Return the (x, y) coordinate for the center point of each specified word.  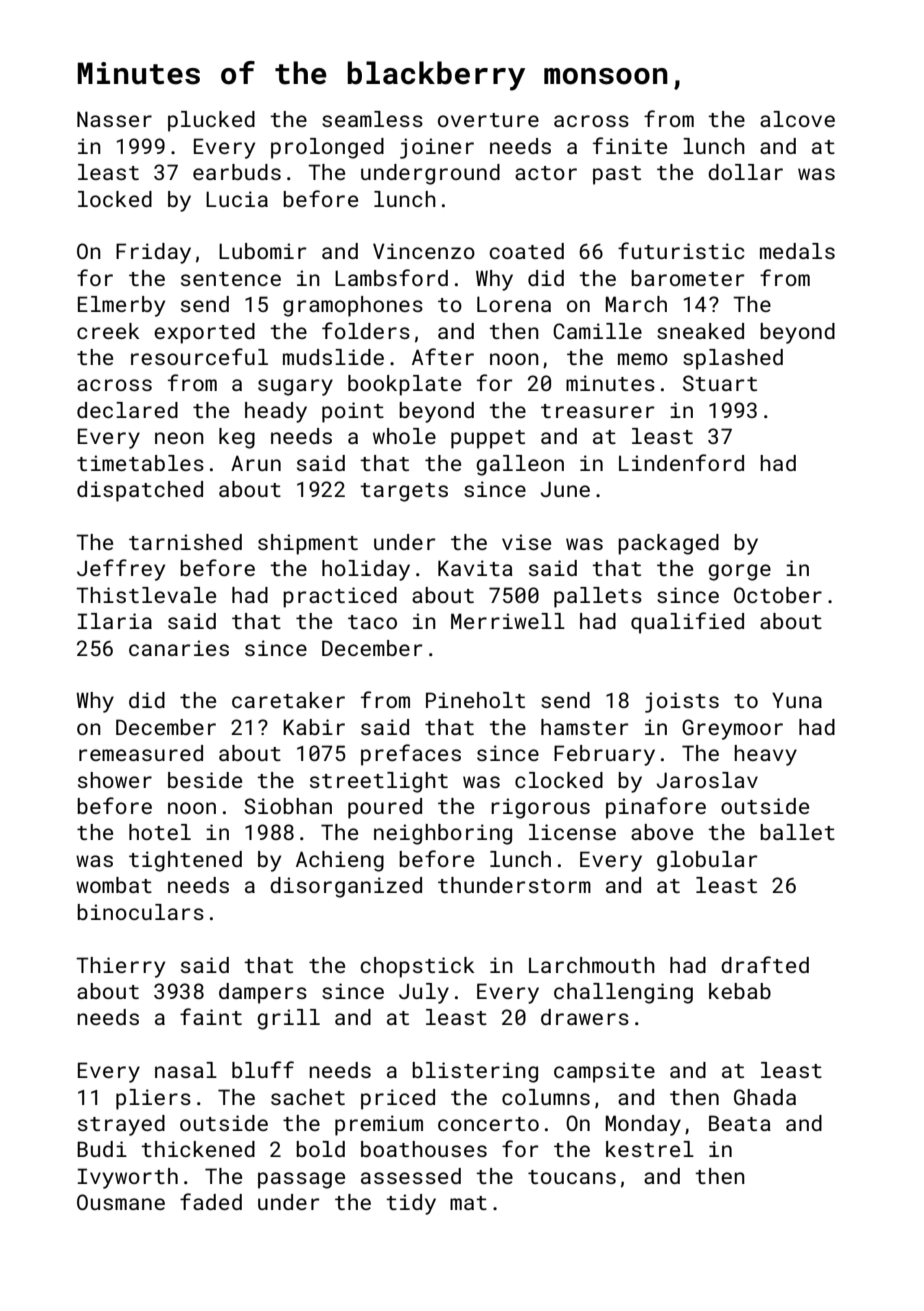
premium (379, 1125)
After (443, 356)
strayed (121, 1125)
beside (205, 780)
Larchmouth (592, 965)
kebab (740, 991)
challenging (623, 993)
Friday (153, 253)
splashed (733, 359)
